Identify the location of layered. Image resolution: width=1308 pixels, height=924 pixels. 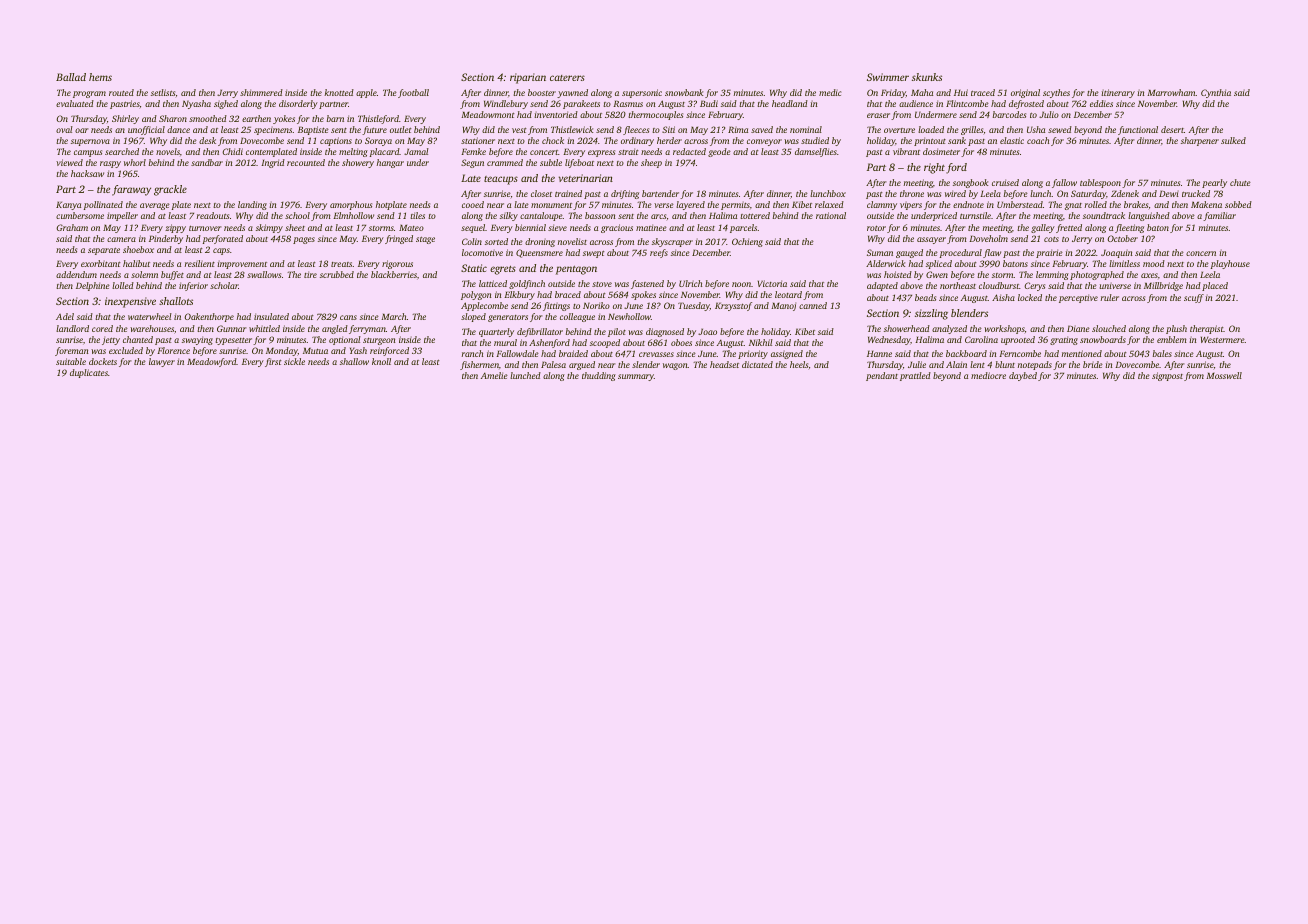
(690, 205).
